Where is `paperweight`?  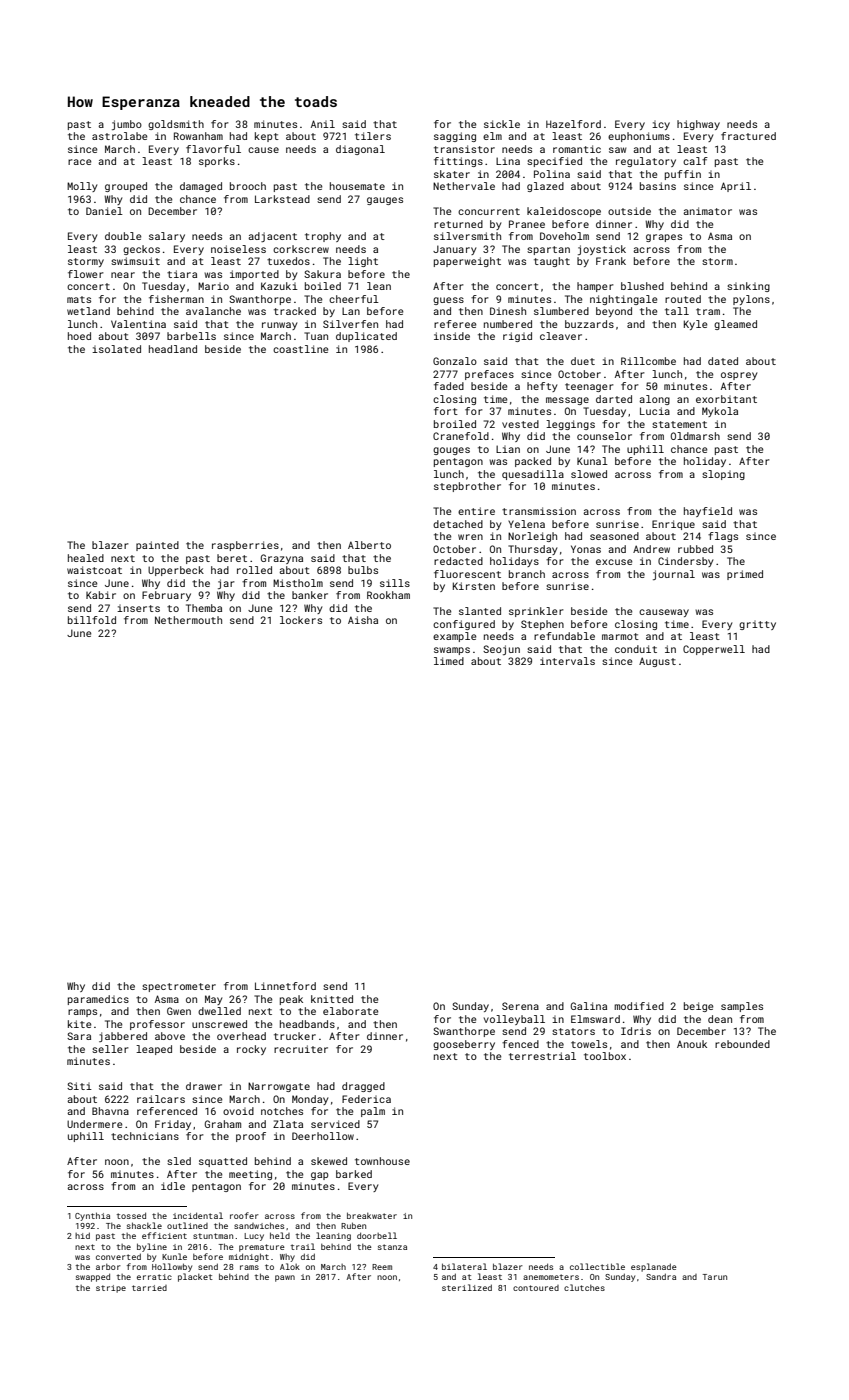 paperweight is located at coordinates (467, 262).
